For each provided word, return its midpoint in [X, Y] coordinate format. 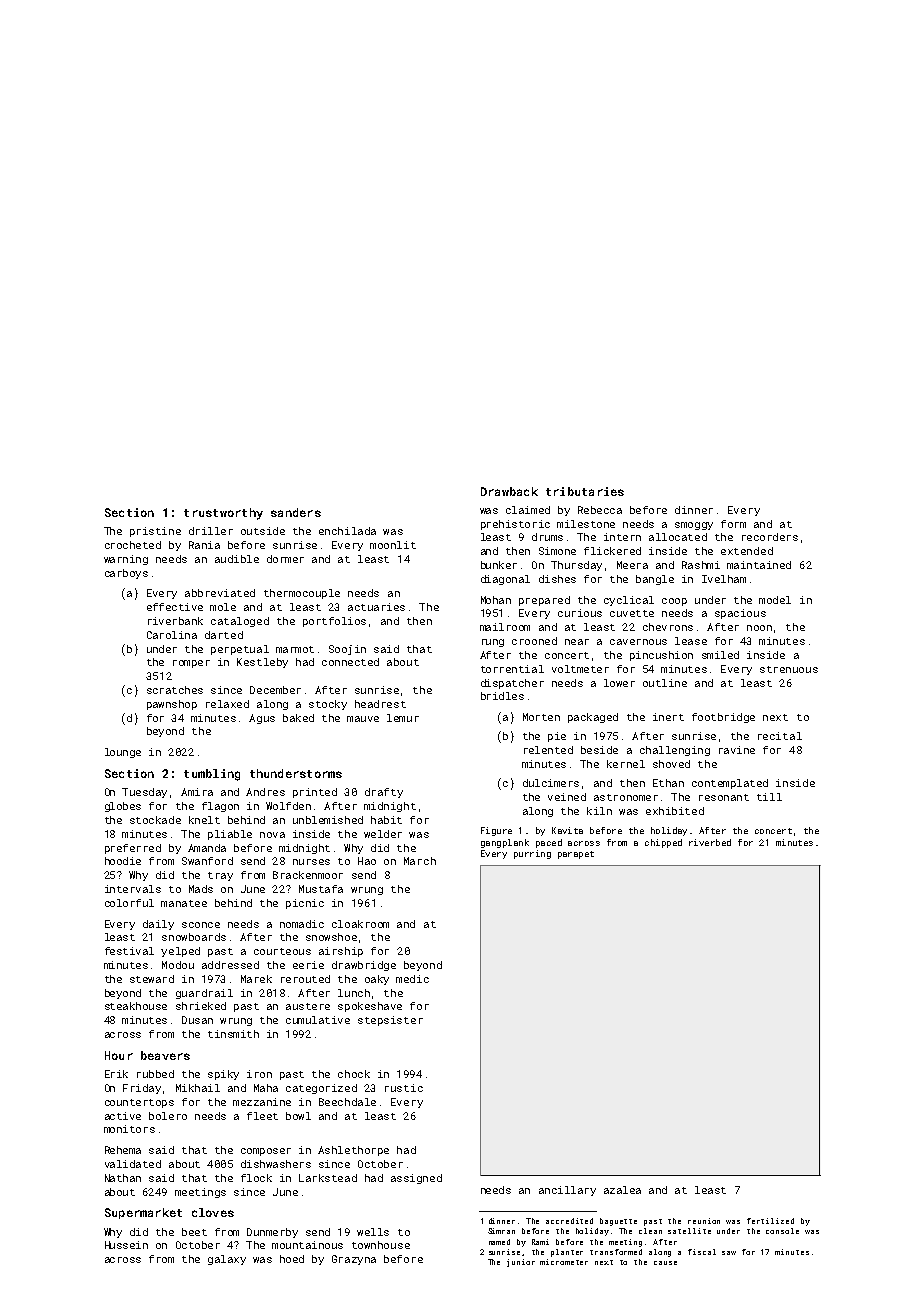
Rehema [123, 1150]
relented [548, 750]
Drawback [509, 491]
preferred [133, 849]
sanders [296, 512]
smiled [720, 655]
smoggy [694, 526]
